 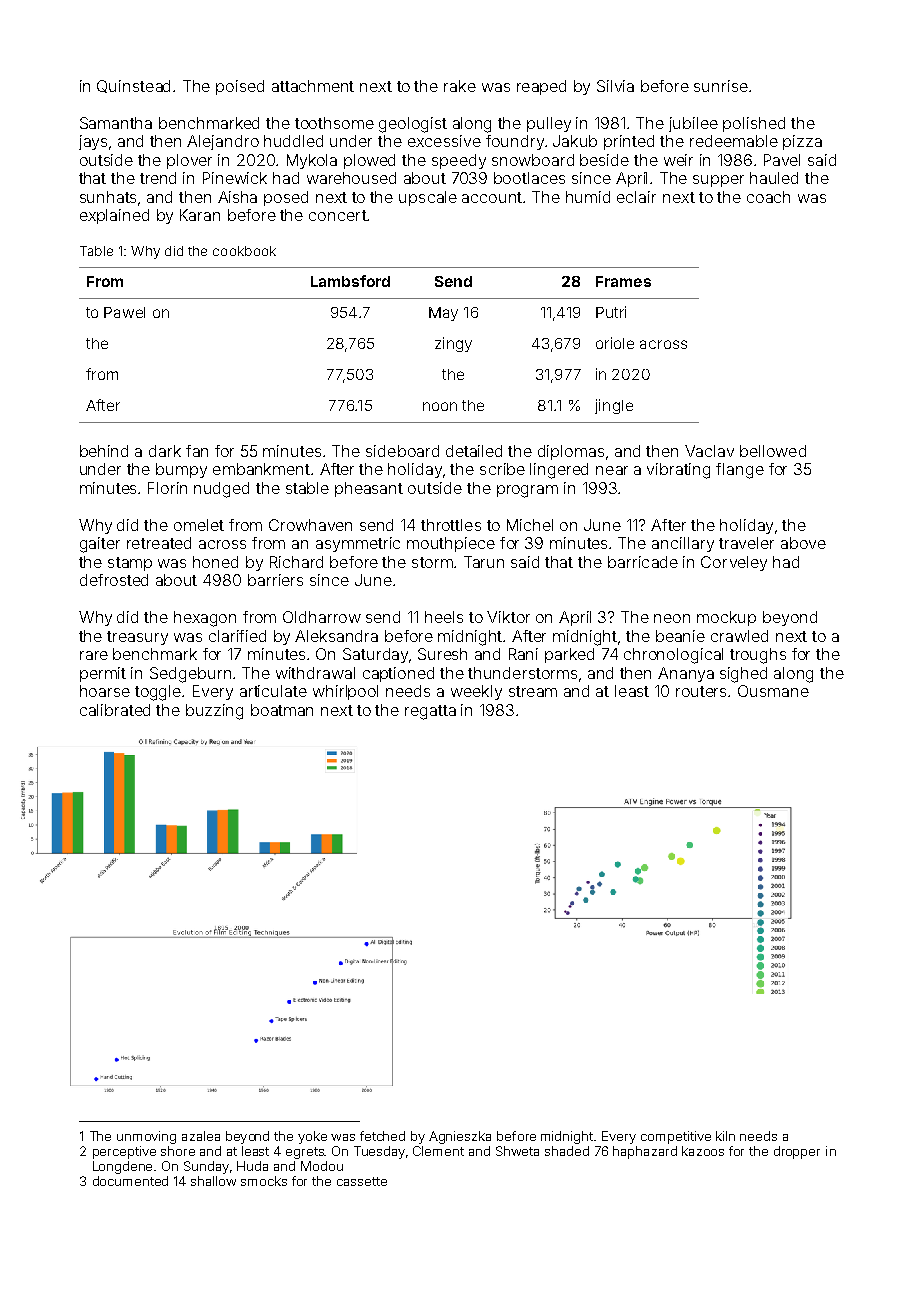 What do you see at coordinates (440, 406) in the screenshot?
I see `noon` at bounding box center [440, 406].
